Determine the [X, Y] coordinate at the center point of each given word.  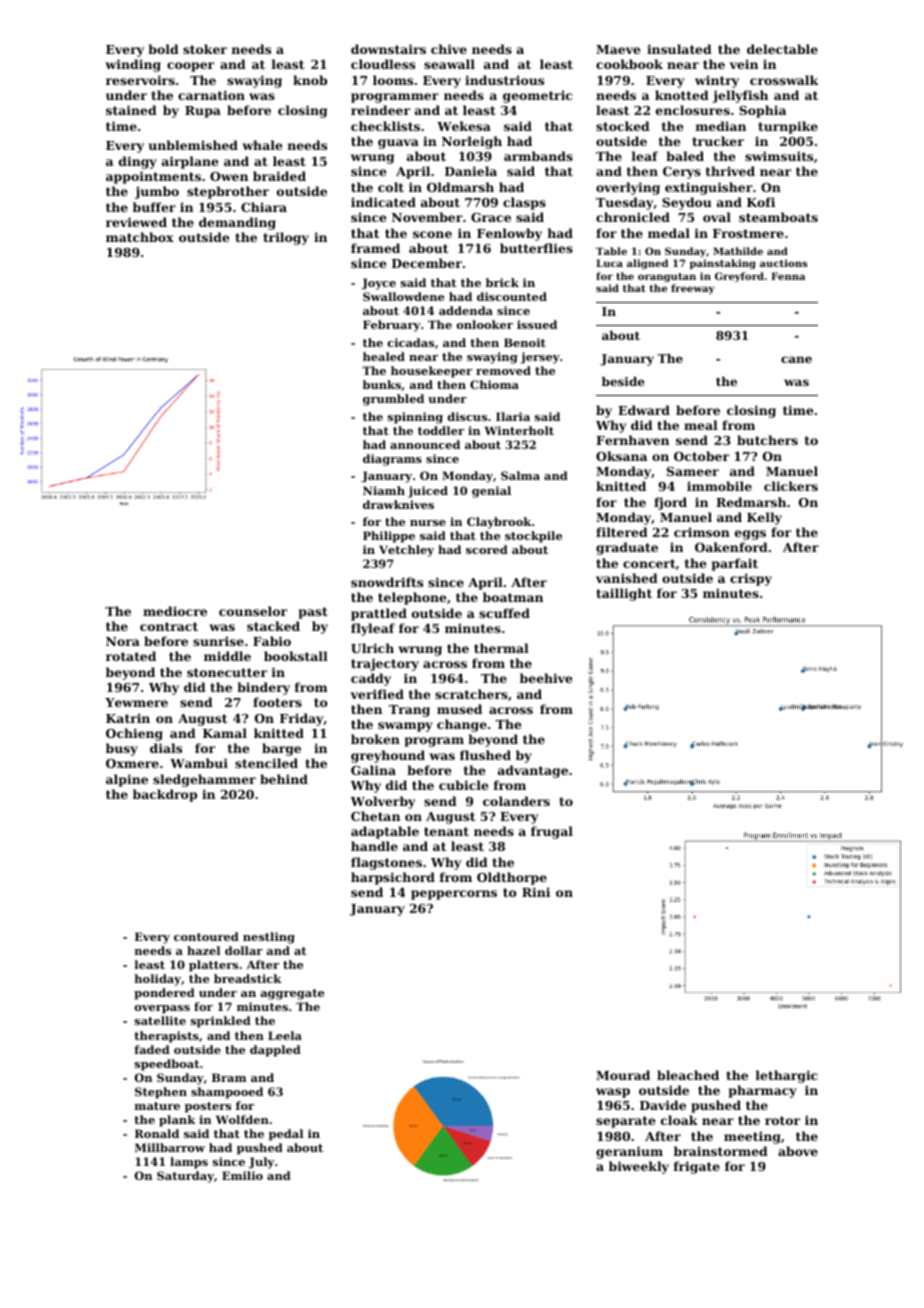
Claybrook [499, 523]
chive [449, 49]
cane [796, 359]
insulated [679, 49]
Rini [536, 892]
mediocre [175, 611]
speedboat [167, 1065]
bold [163, 49]
